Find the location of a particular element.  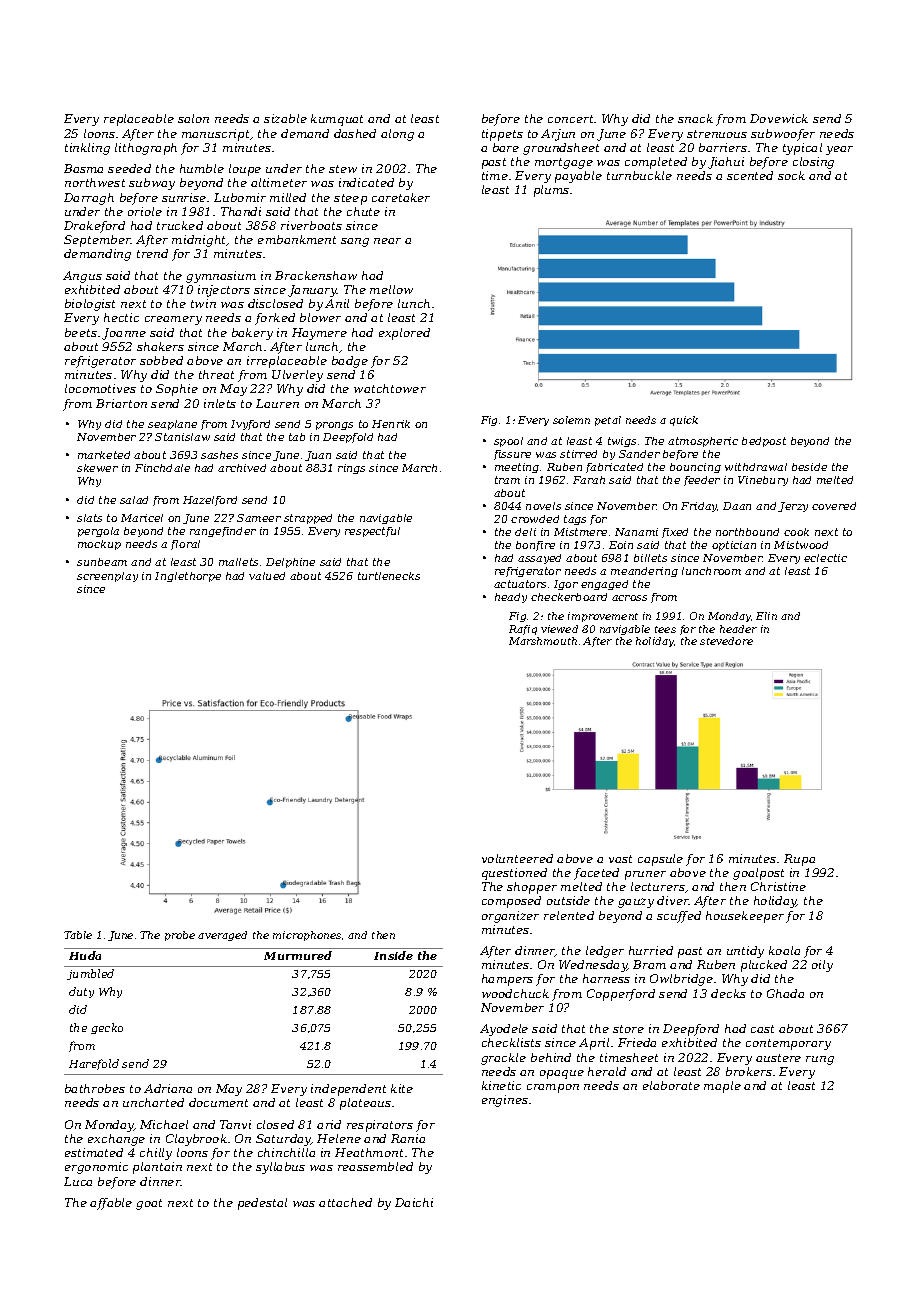

maple is located at coordinates (722, 1087).
